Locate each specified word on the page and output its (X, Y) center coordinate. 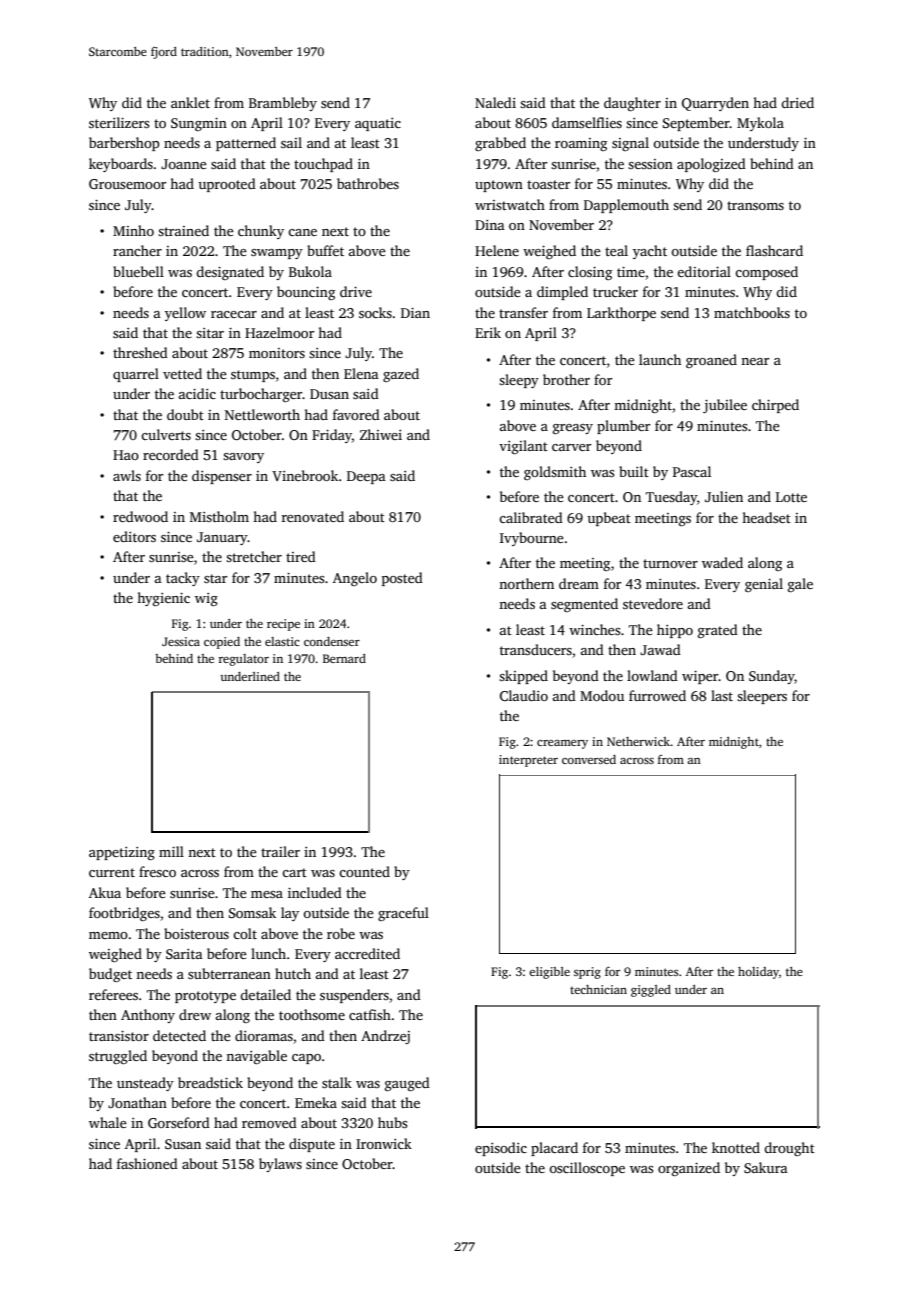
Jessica (181, 641)
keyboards (121, 165)
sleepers (762, 697)
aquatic (378, 124)
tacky (183, 579)
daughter (632, 104)
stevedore (653, 603)
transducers (536, 649)
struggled (118, 1057)
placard (554, 1149)
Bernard (344, 658)
